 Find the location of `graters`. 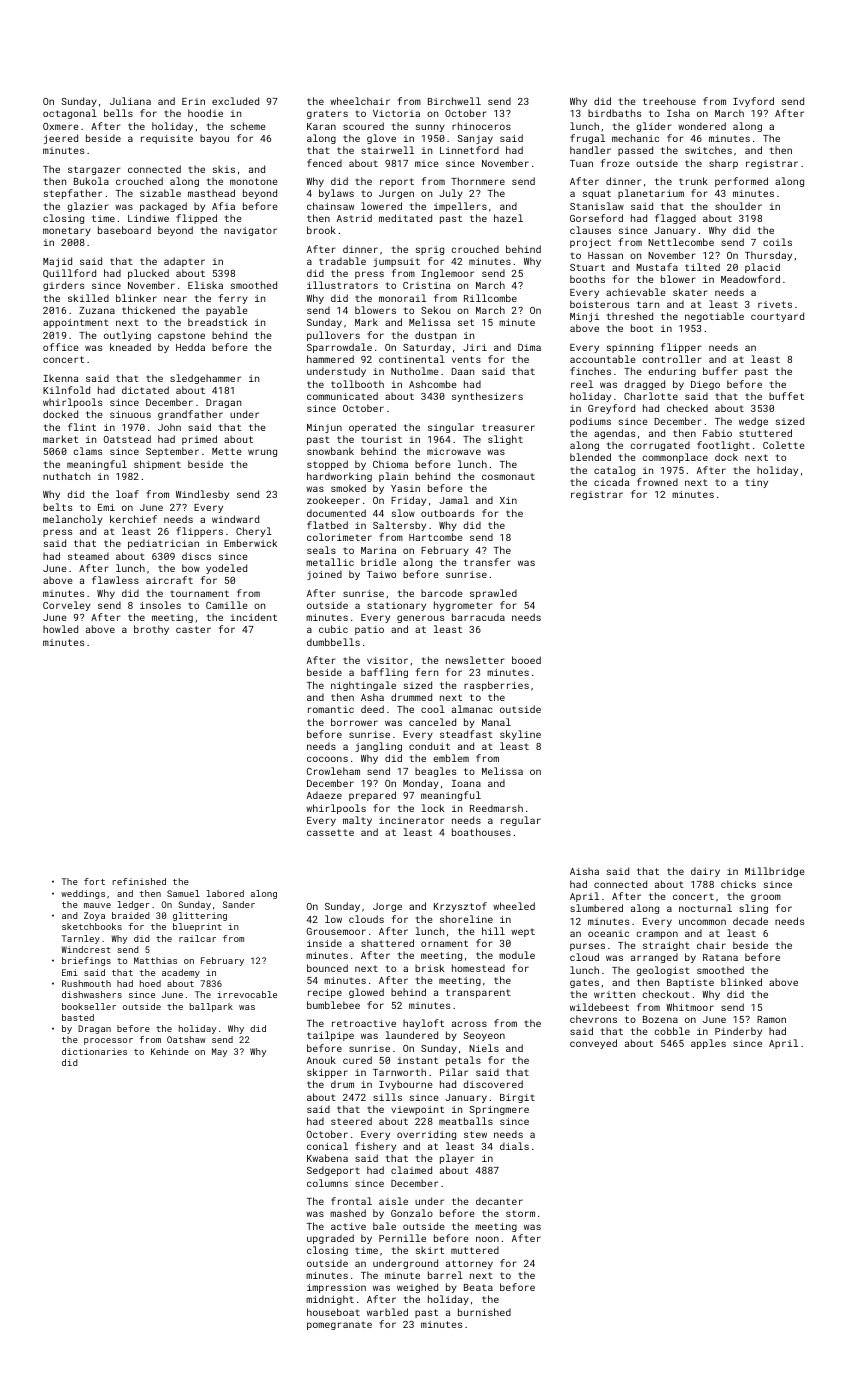

graters is located at coordinates (327, 114).
